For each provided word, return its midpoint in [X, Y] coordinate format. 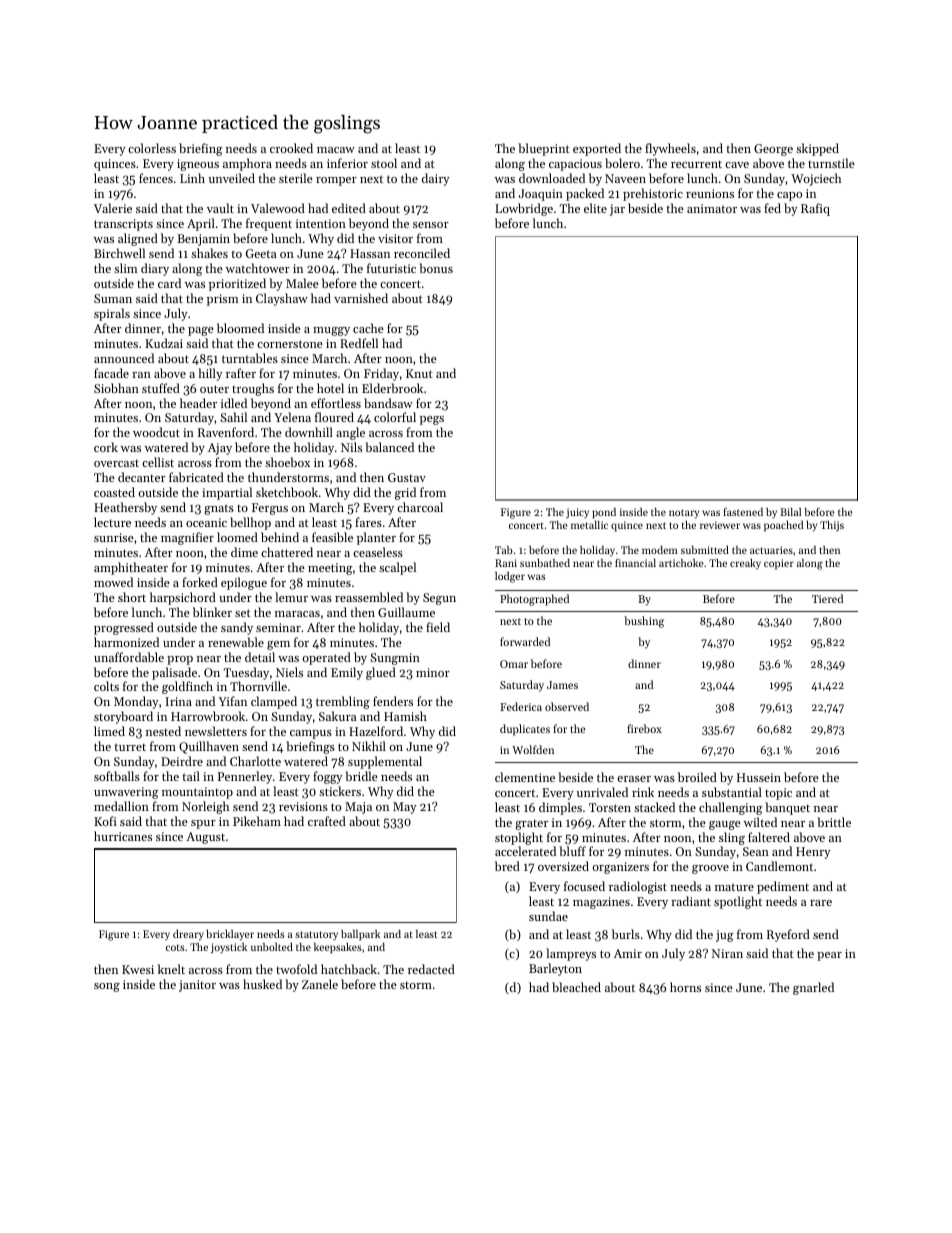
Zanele [320, 984]
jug [725, 936]
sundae [548, 916]
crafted [327, 821]
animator [712, 208]
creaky [745, 564]
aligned [138, 239]
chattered [287, 552]
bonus [436, 268]
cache [368, 328]
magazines [601, 903]
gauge [725, 825]
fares [368, 522]
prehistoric [653, 194]
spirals [112, 314]
